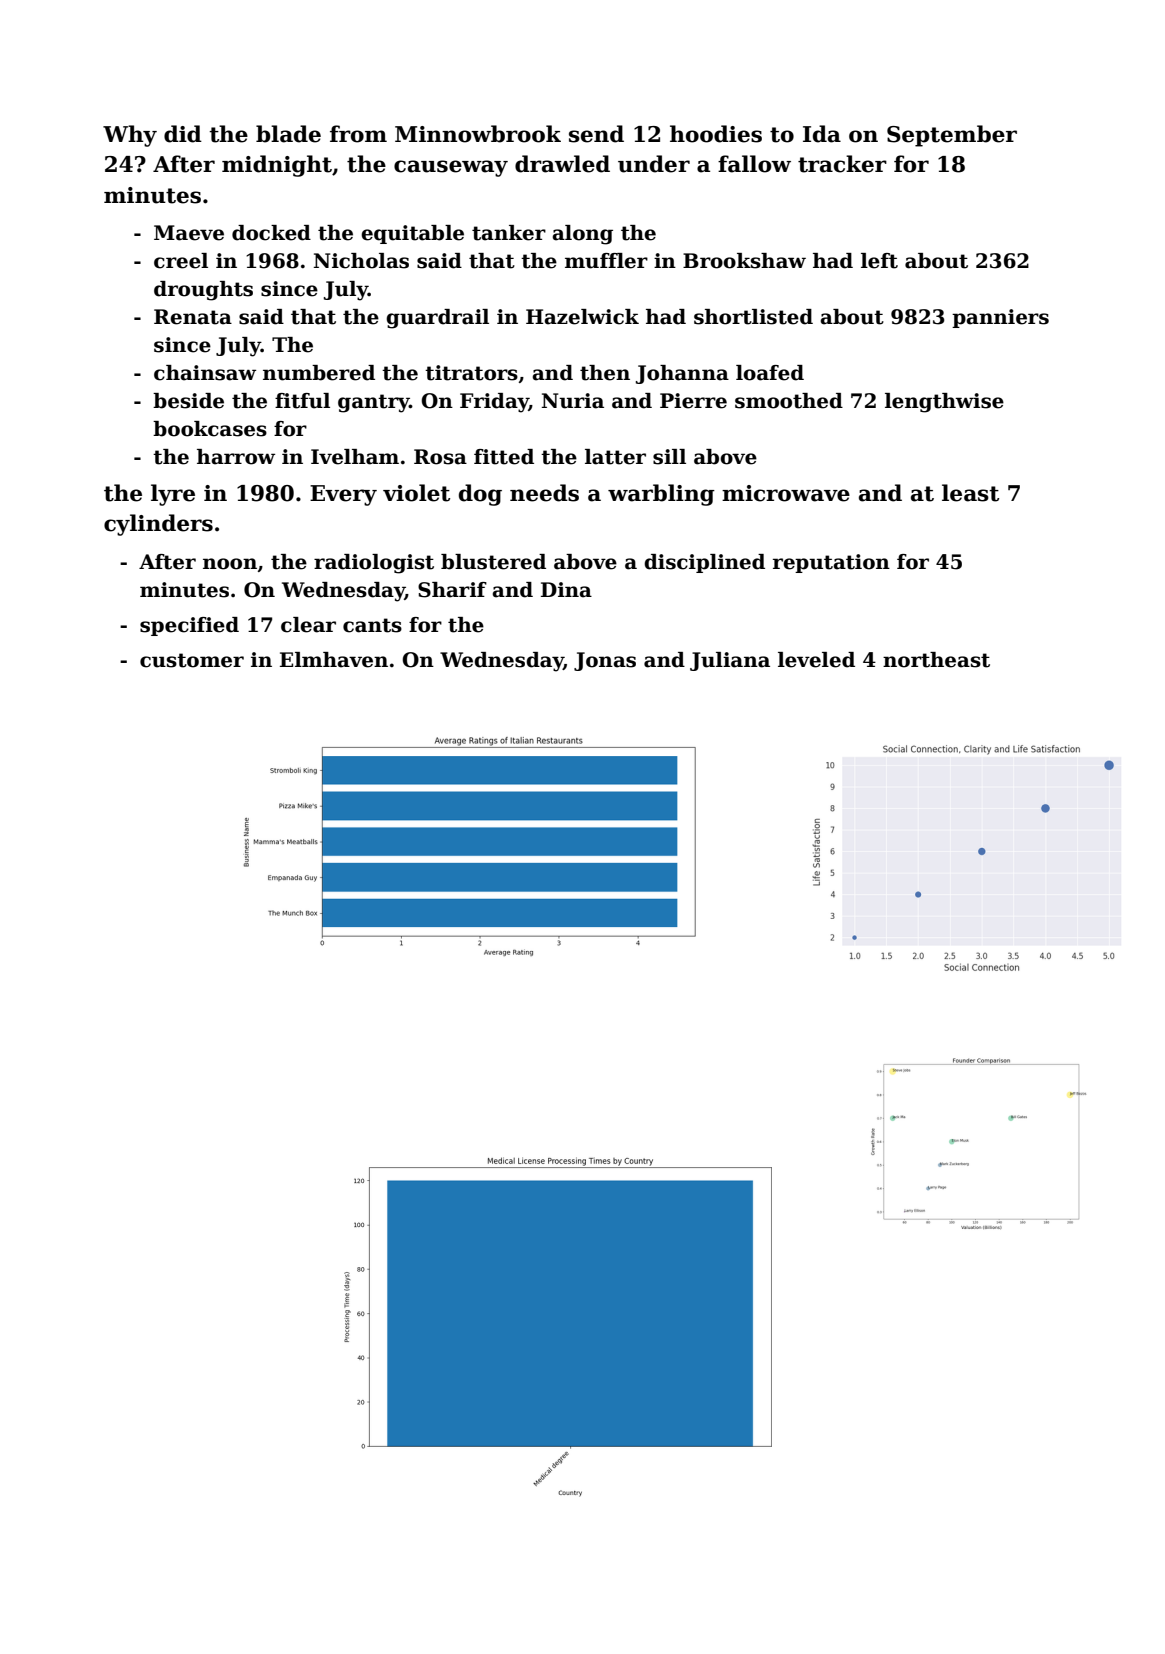 The height and width of the page is (1654, 1165). What do you see at coordinates (831, 563) in the page?
I see `reputation` at bounding box center [831, 563].
